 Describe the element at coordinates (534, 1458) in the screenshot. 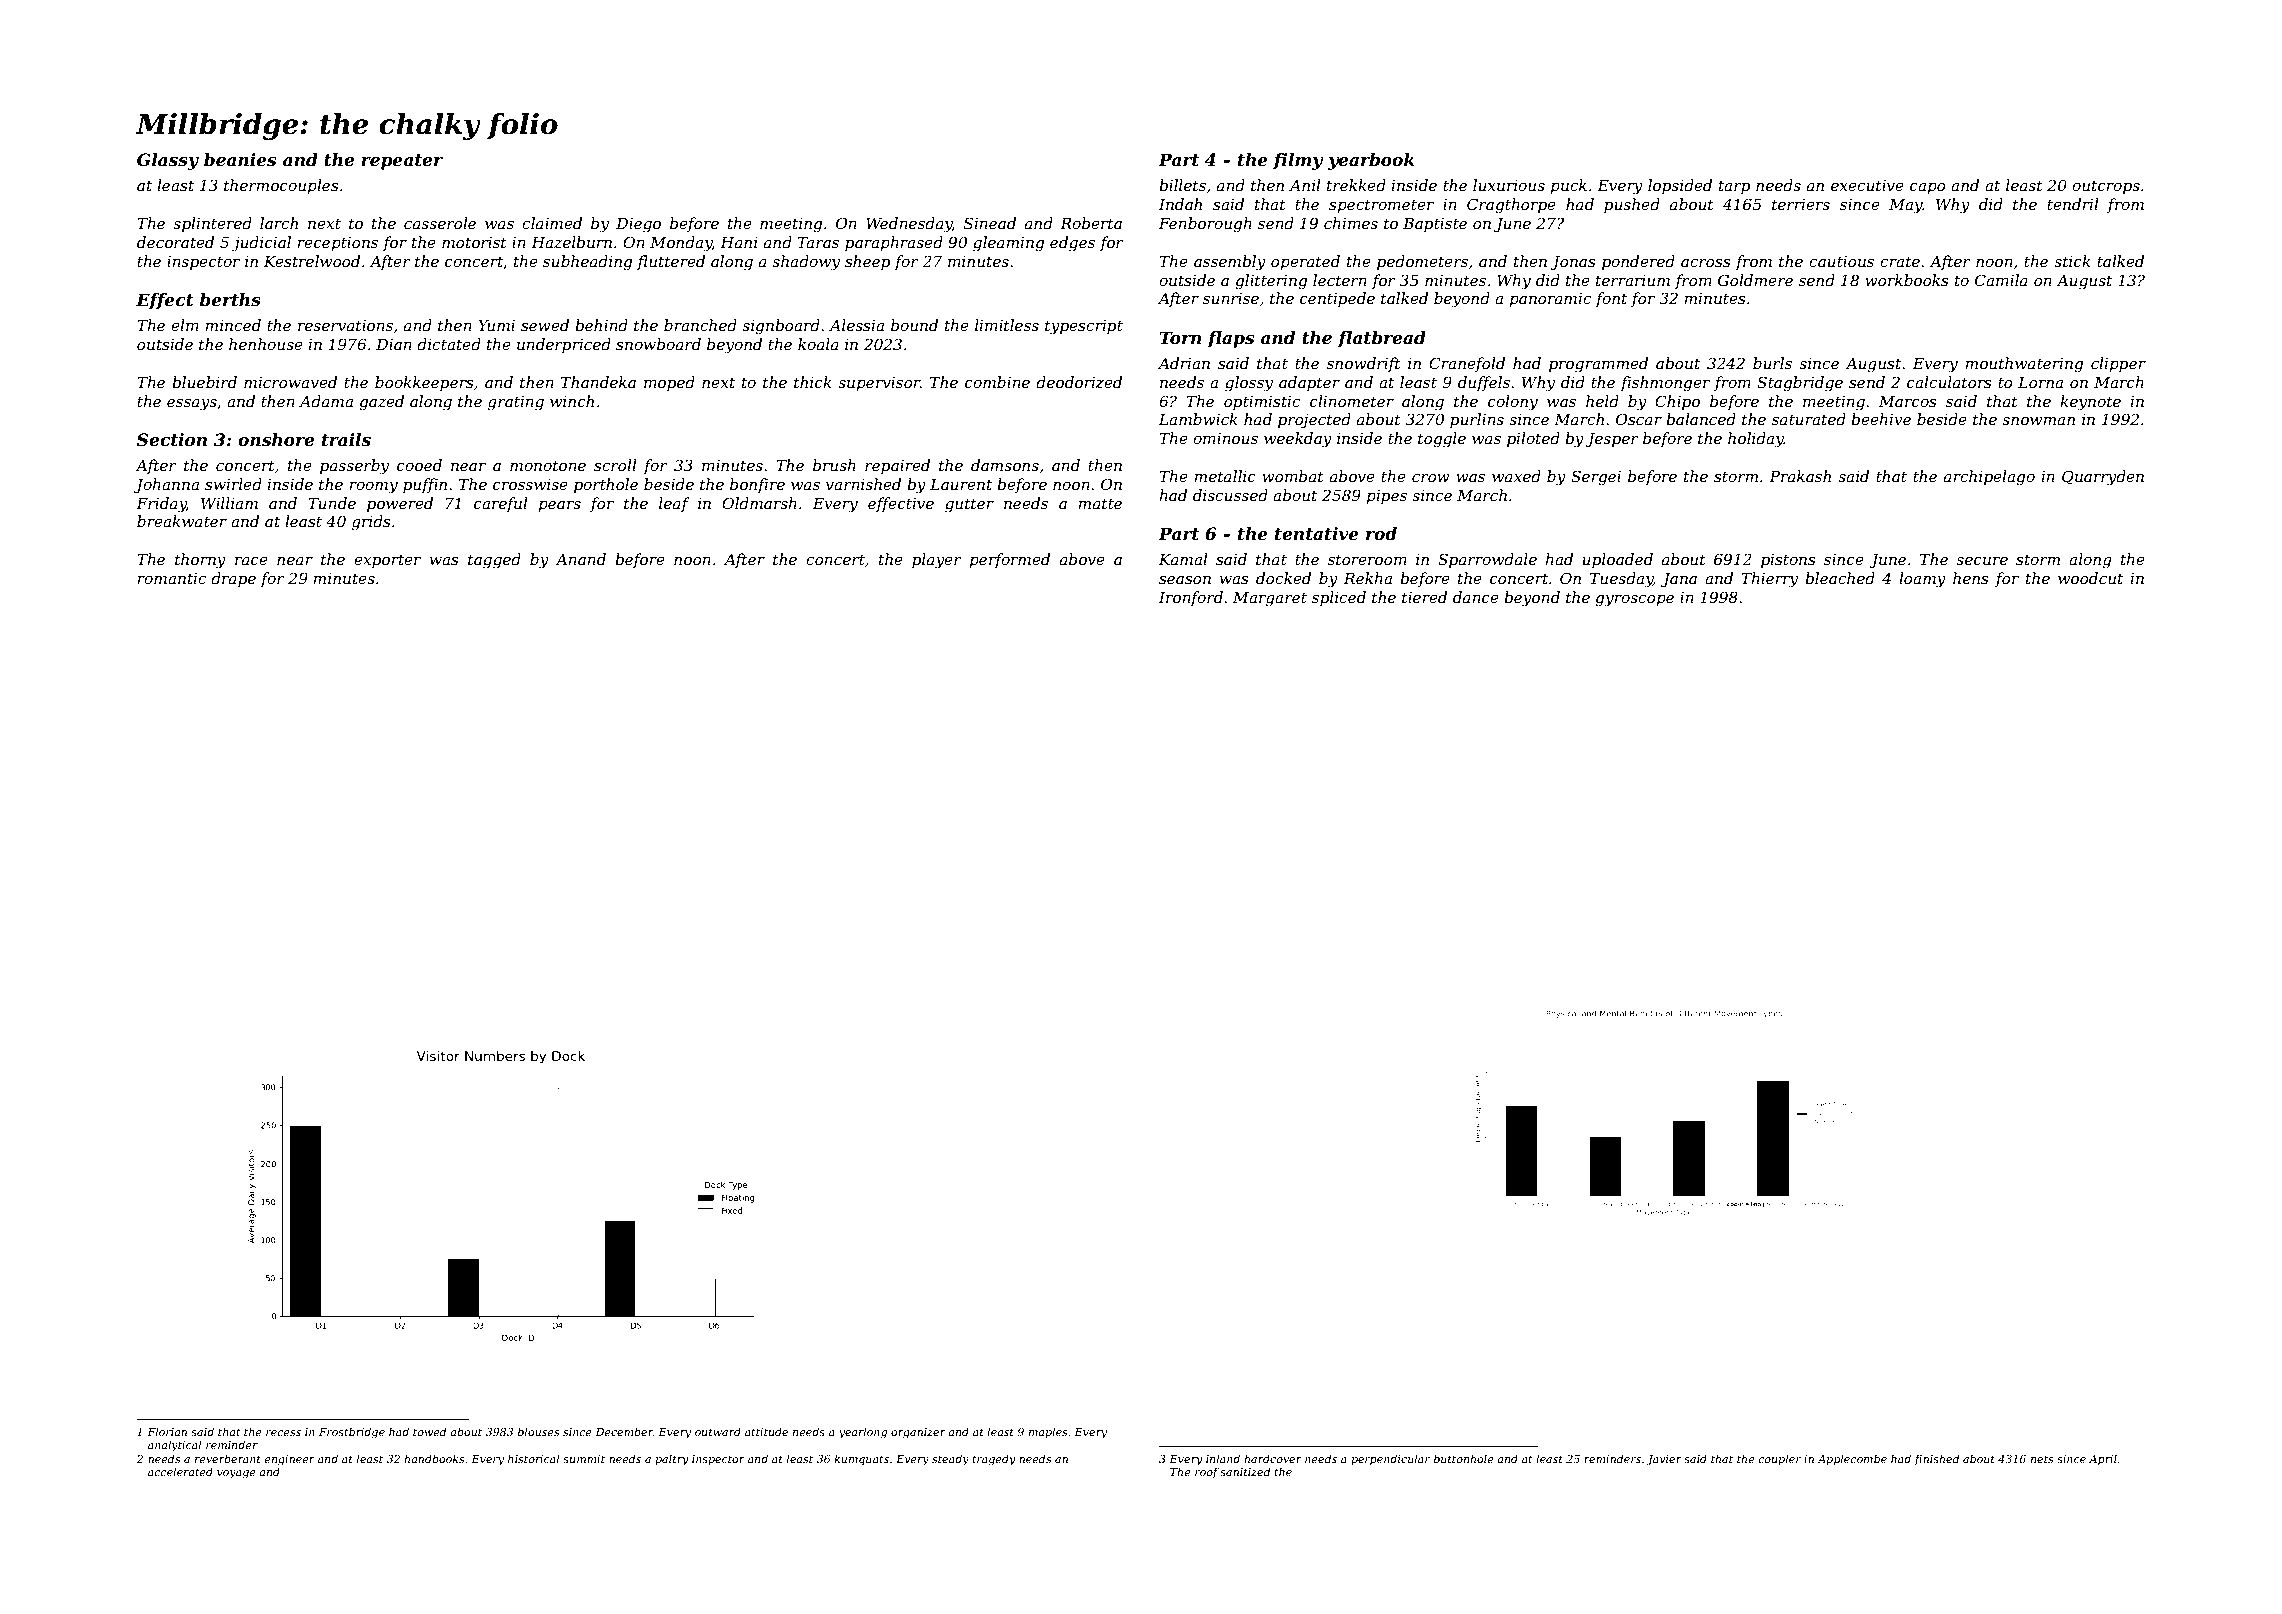

I see `historical` at that location.
